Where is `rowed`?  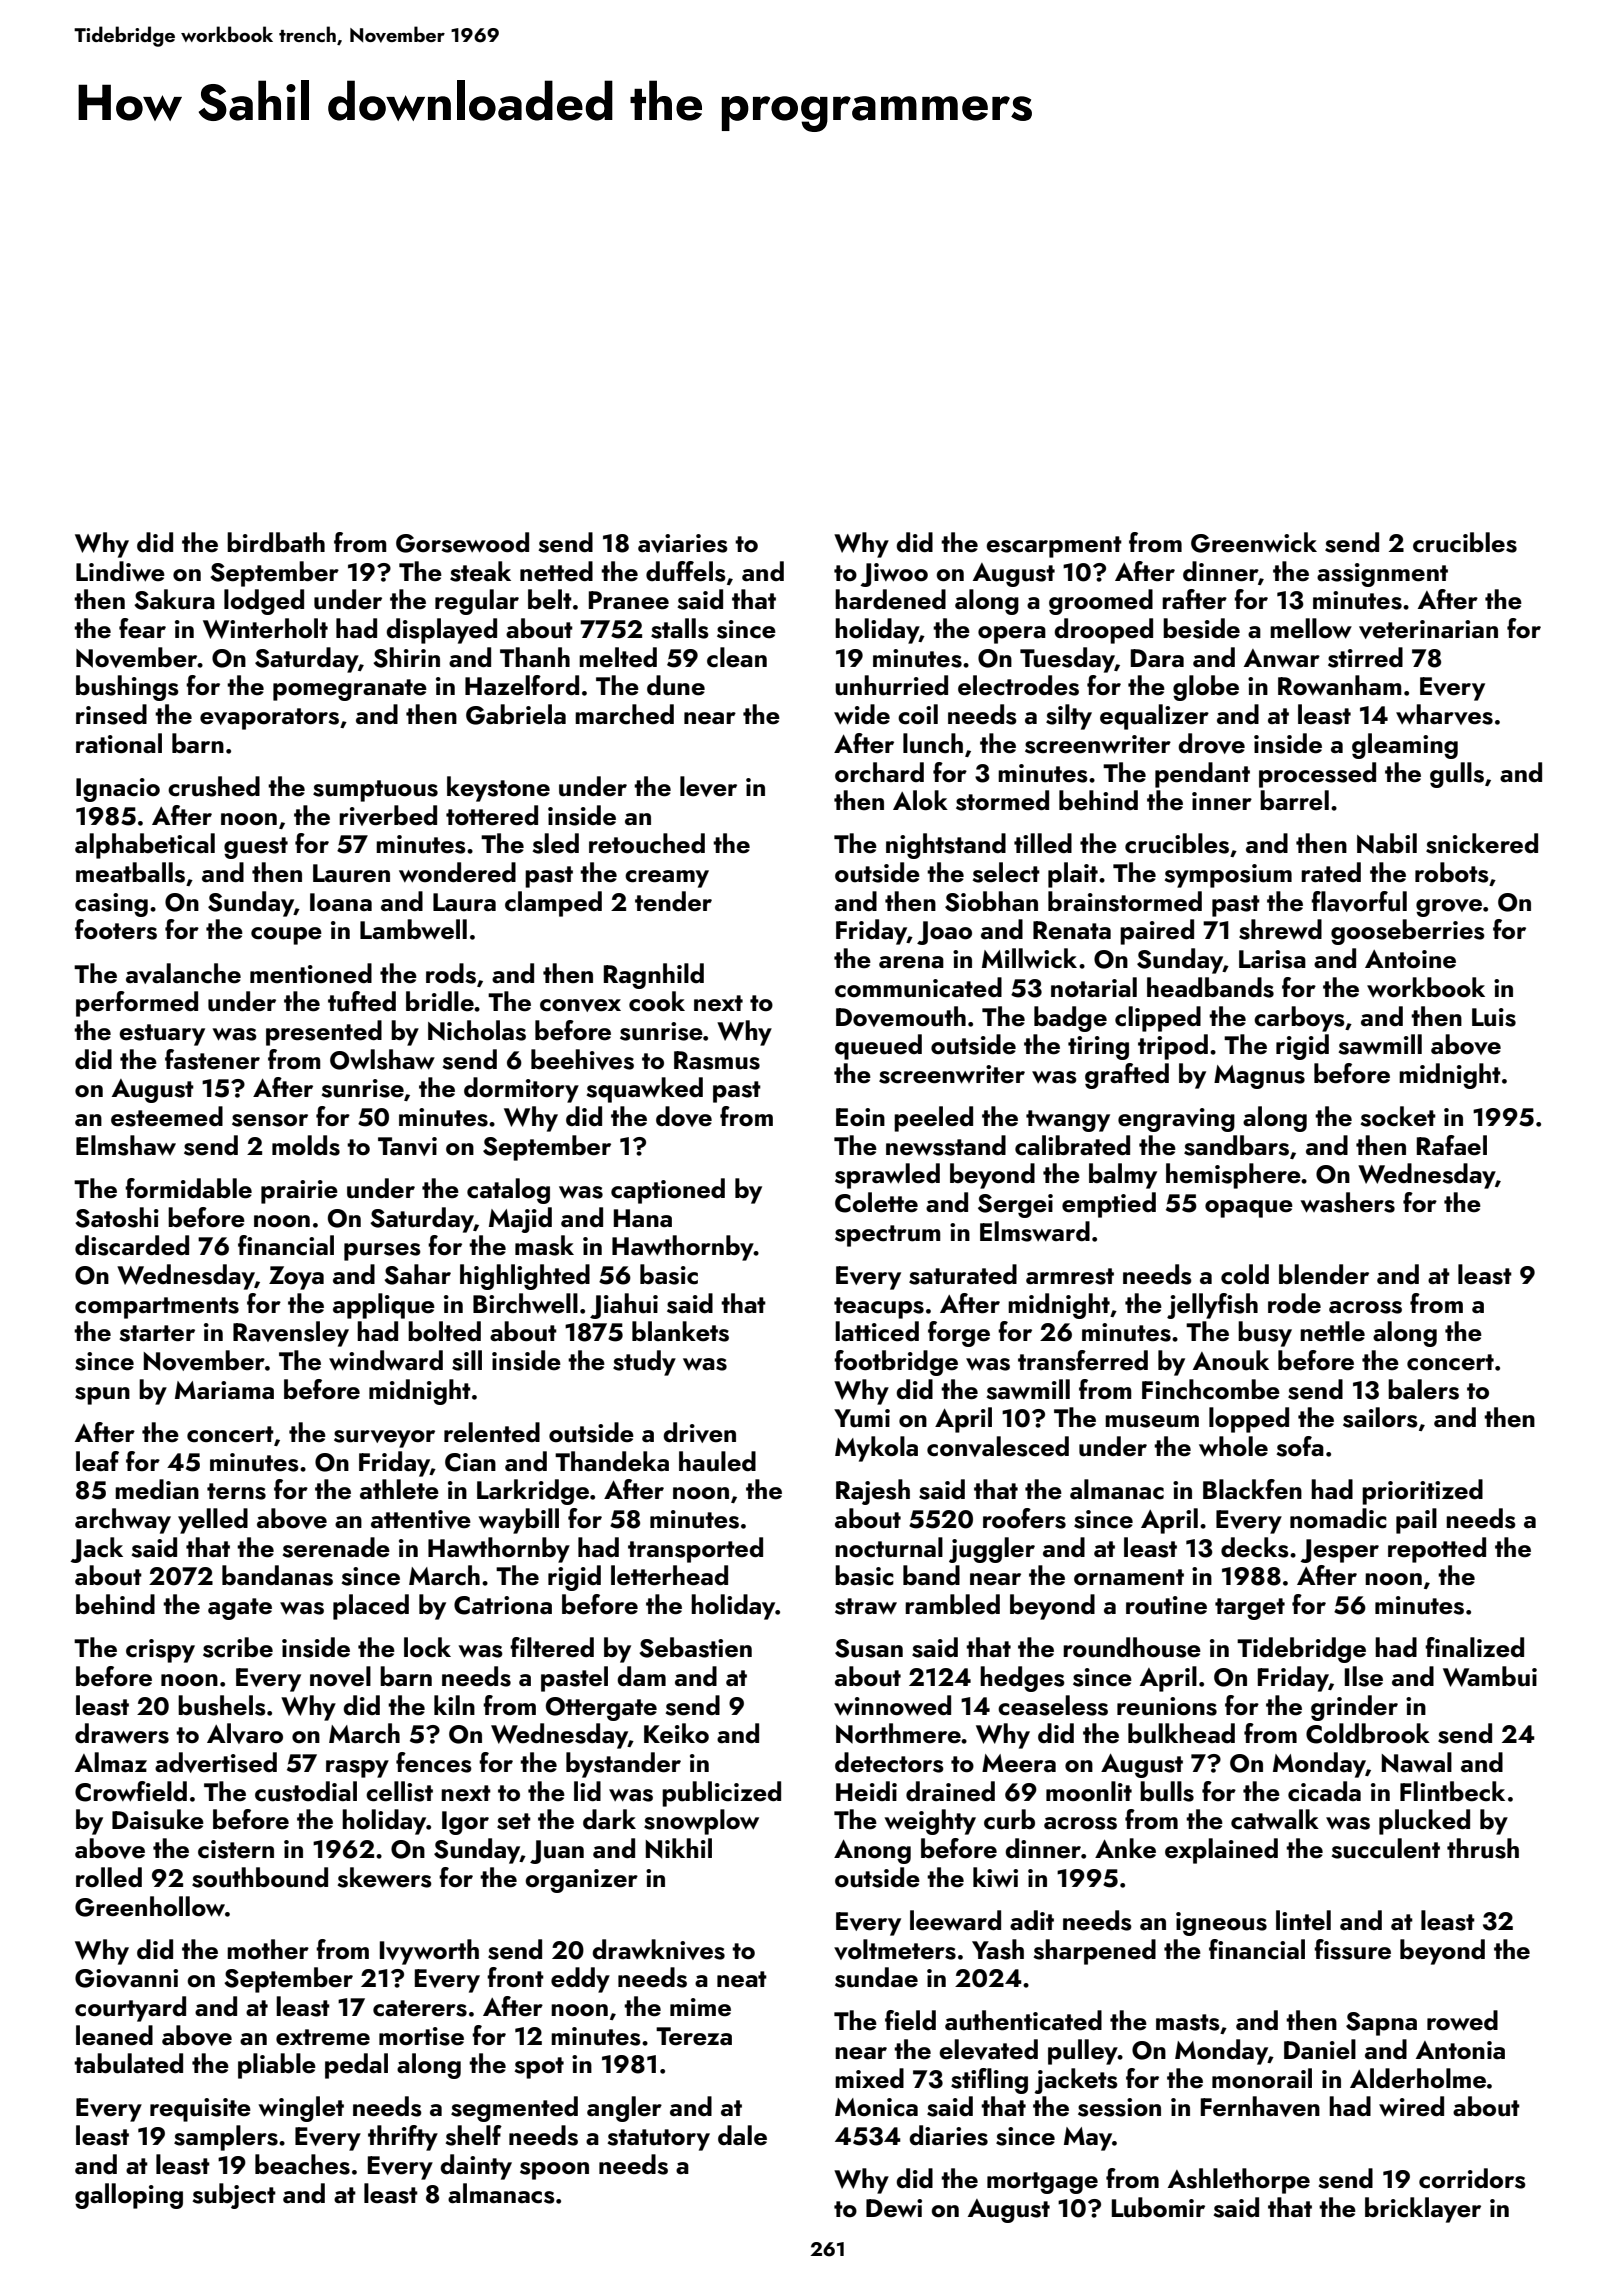 rowed is located at coordinates (1462, 2020).
